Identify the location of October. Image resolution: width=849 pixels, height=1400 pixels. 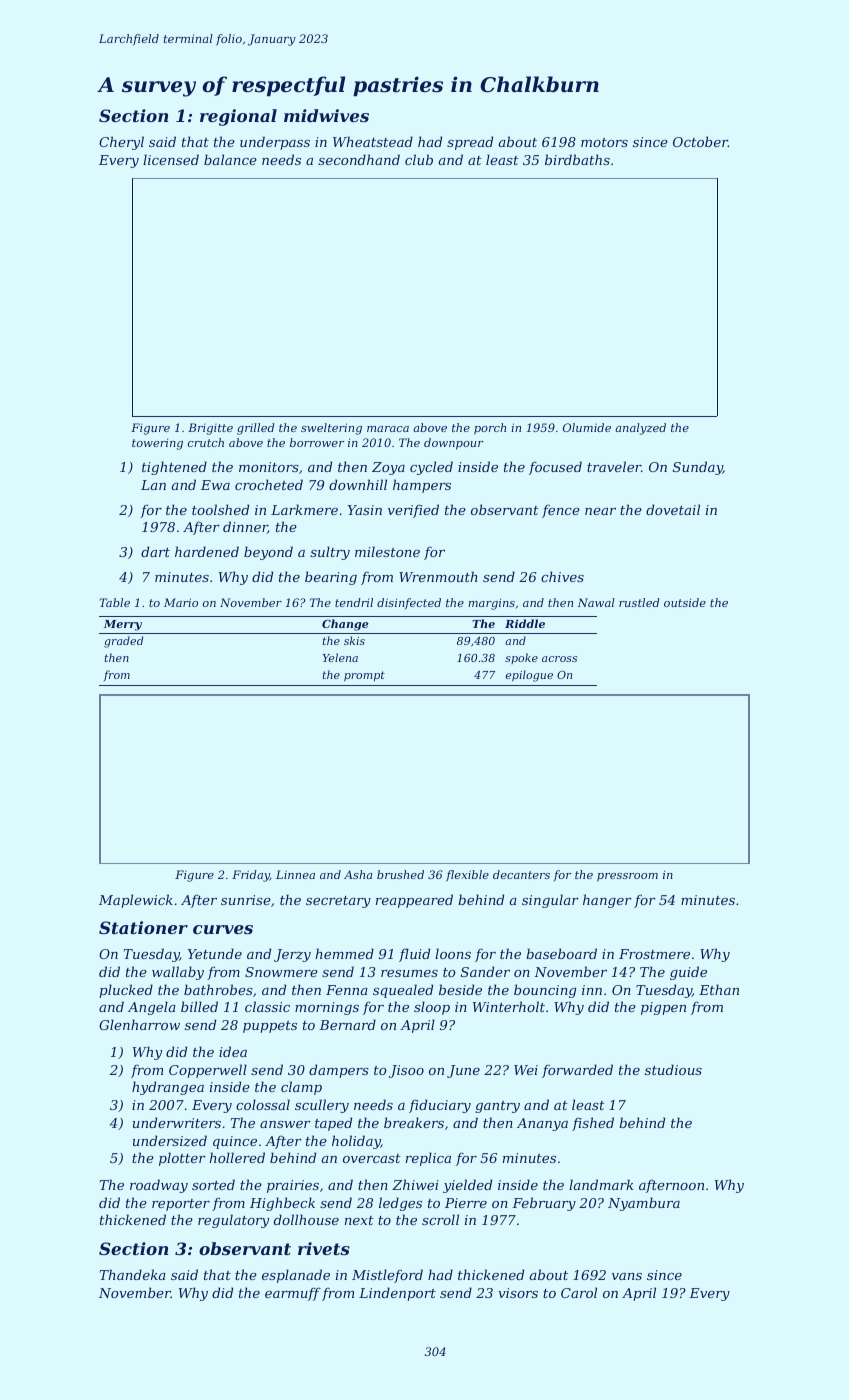
(700, 141).
